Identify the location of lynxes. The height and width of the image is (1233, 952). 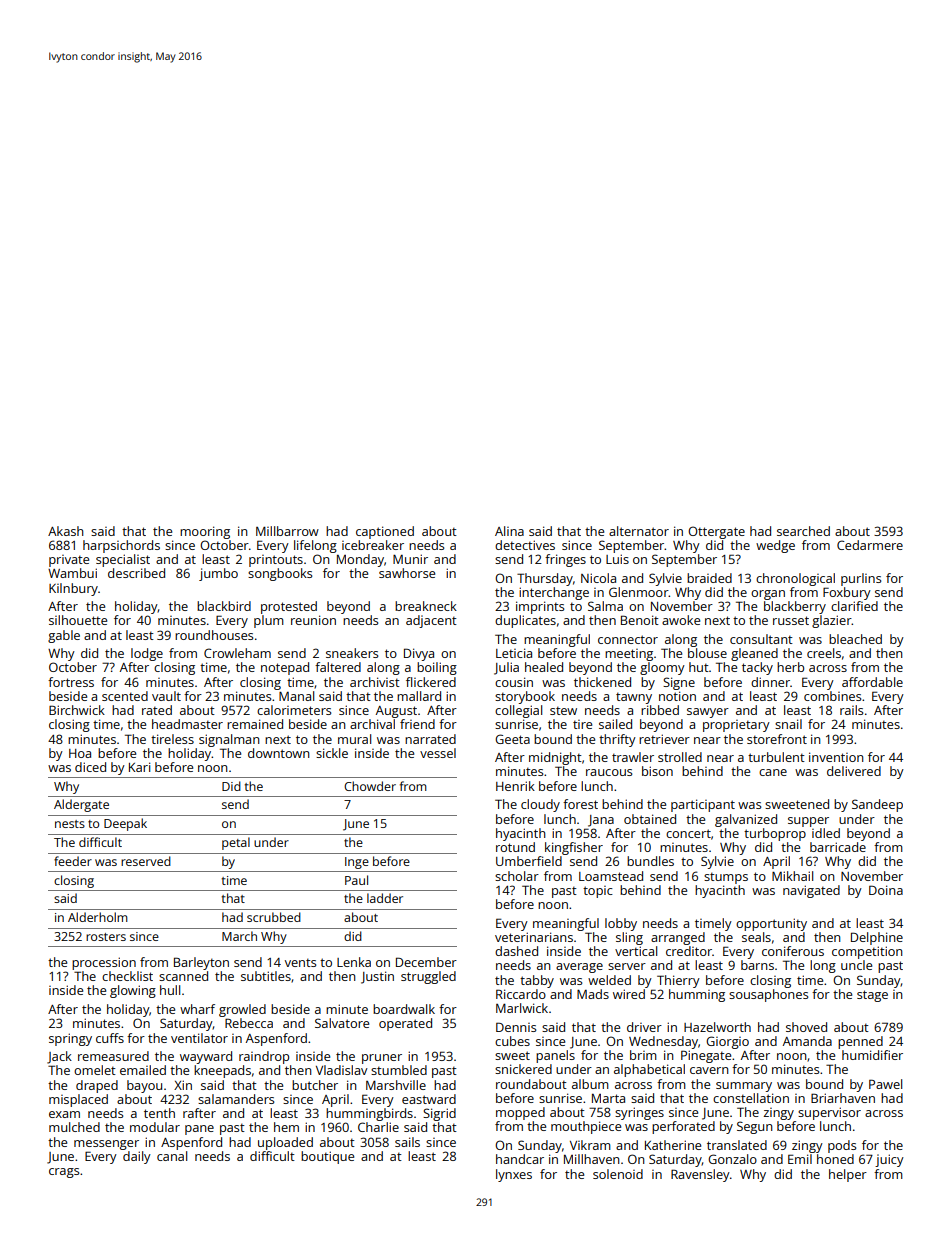
(514, 1175).
